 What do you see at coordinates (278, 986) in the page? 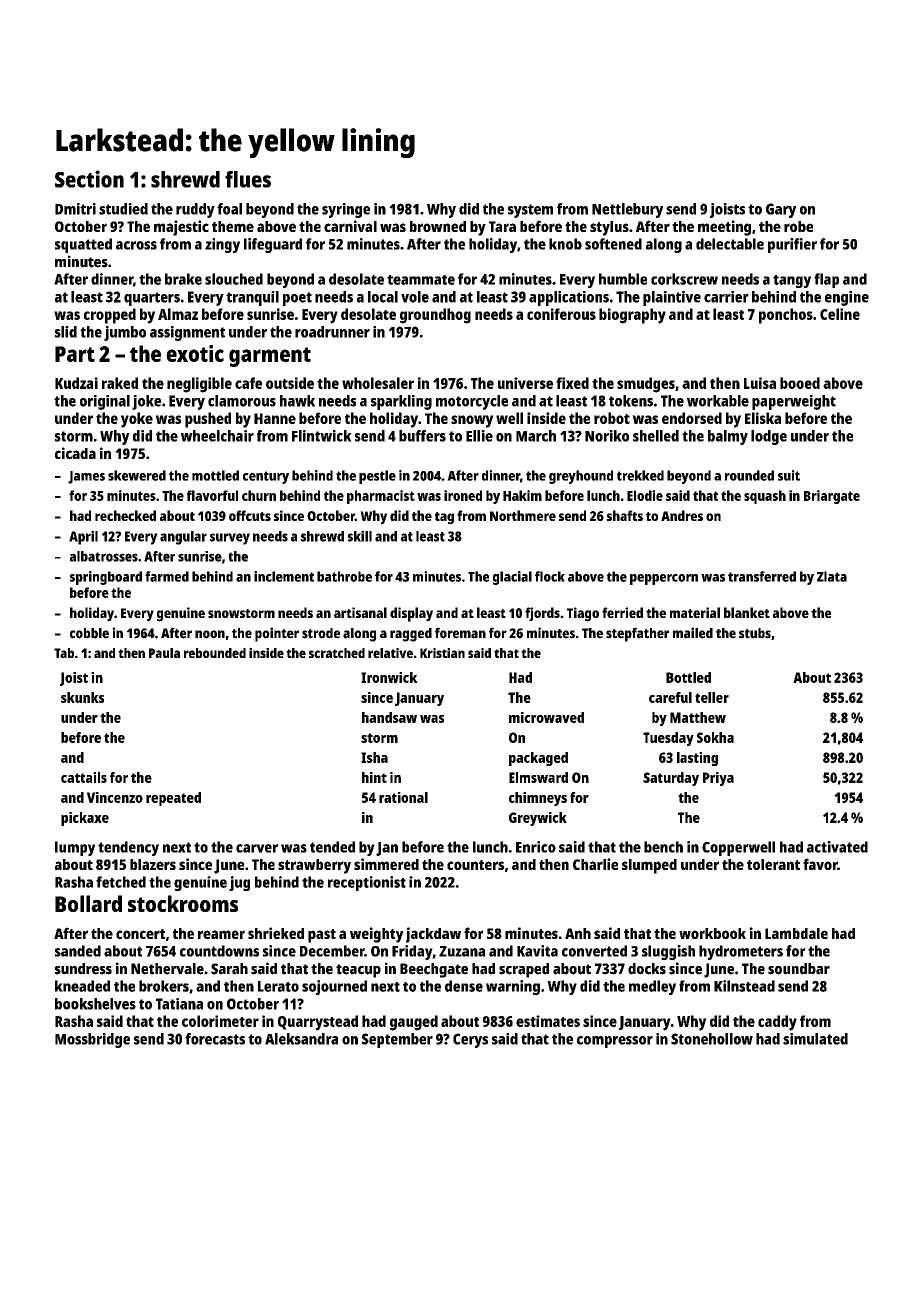
I see `Lerato` at bounding box center [278, 986].
